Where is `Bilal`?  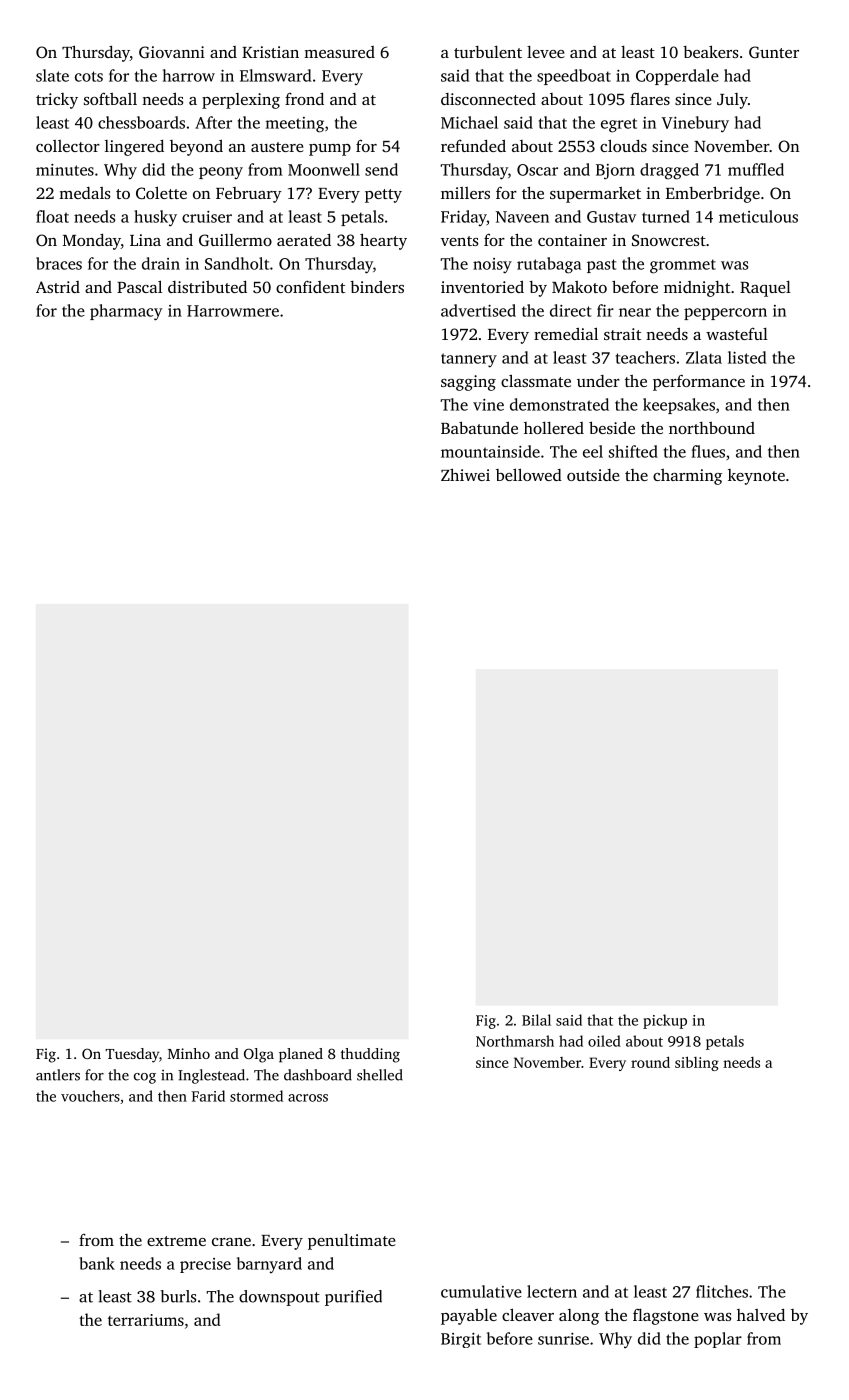 Bilal is located at coordinates (536, 1020).
